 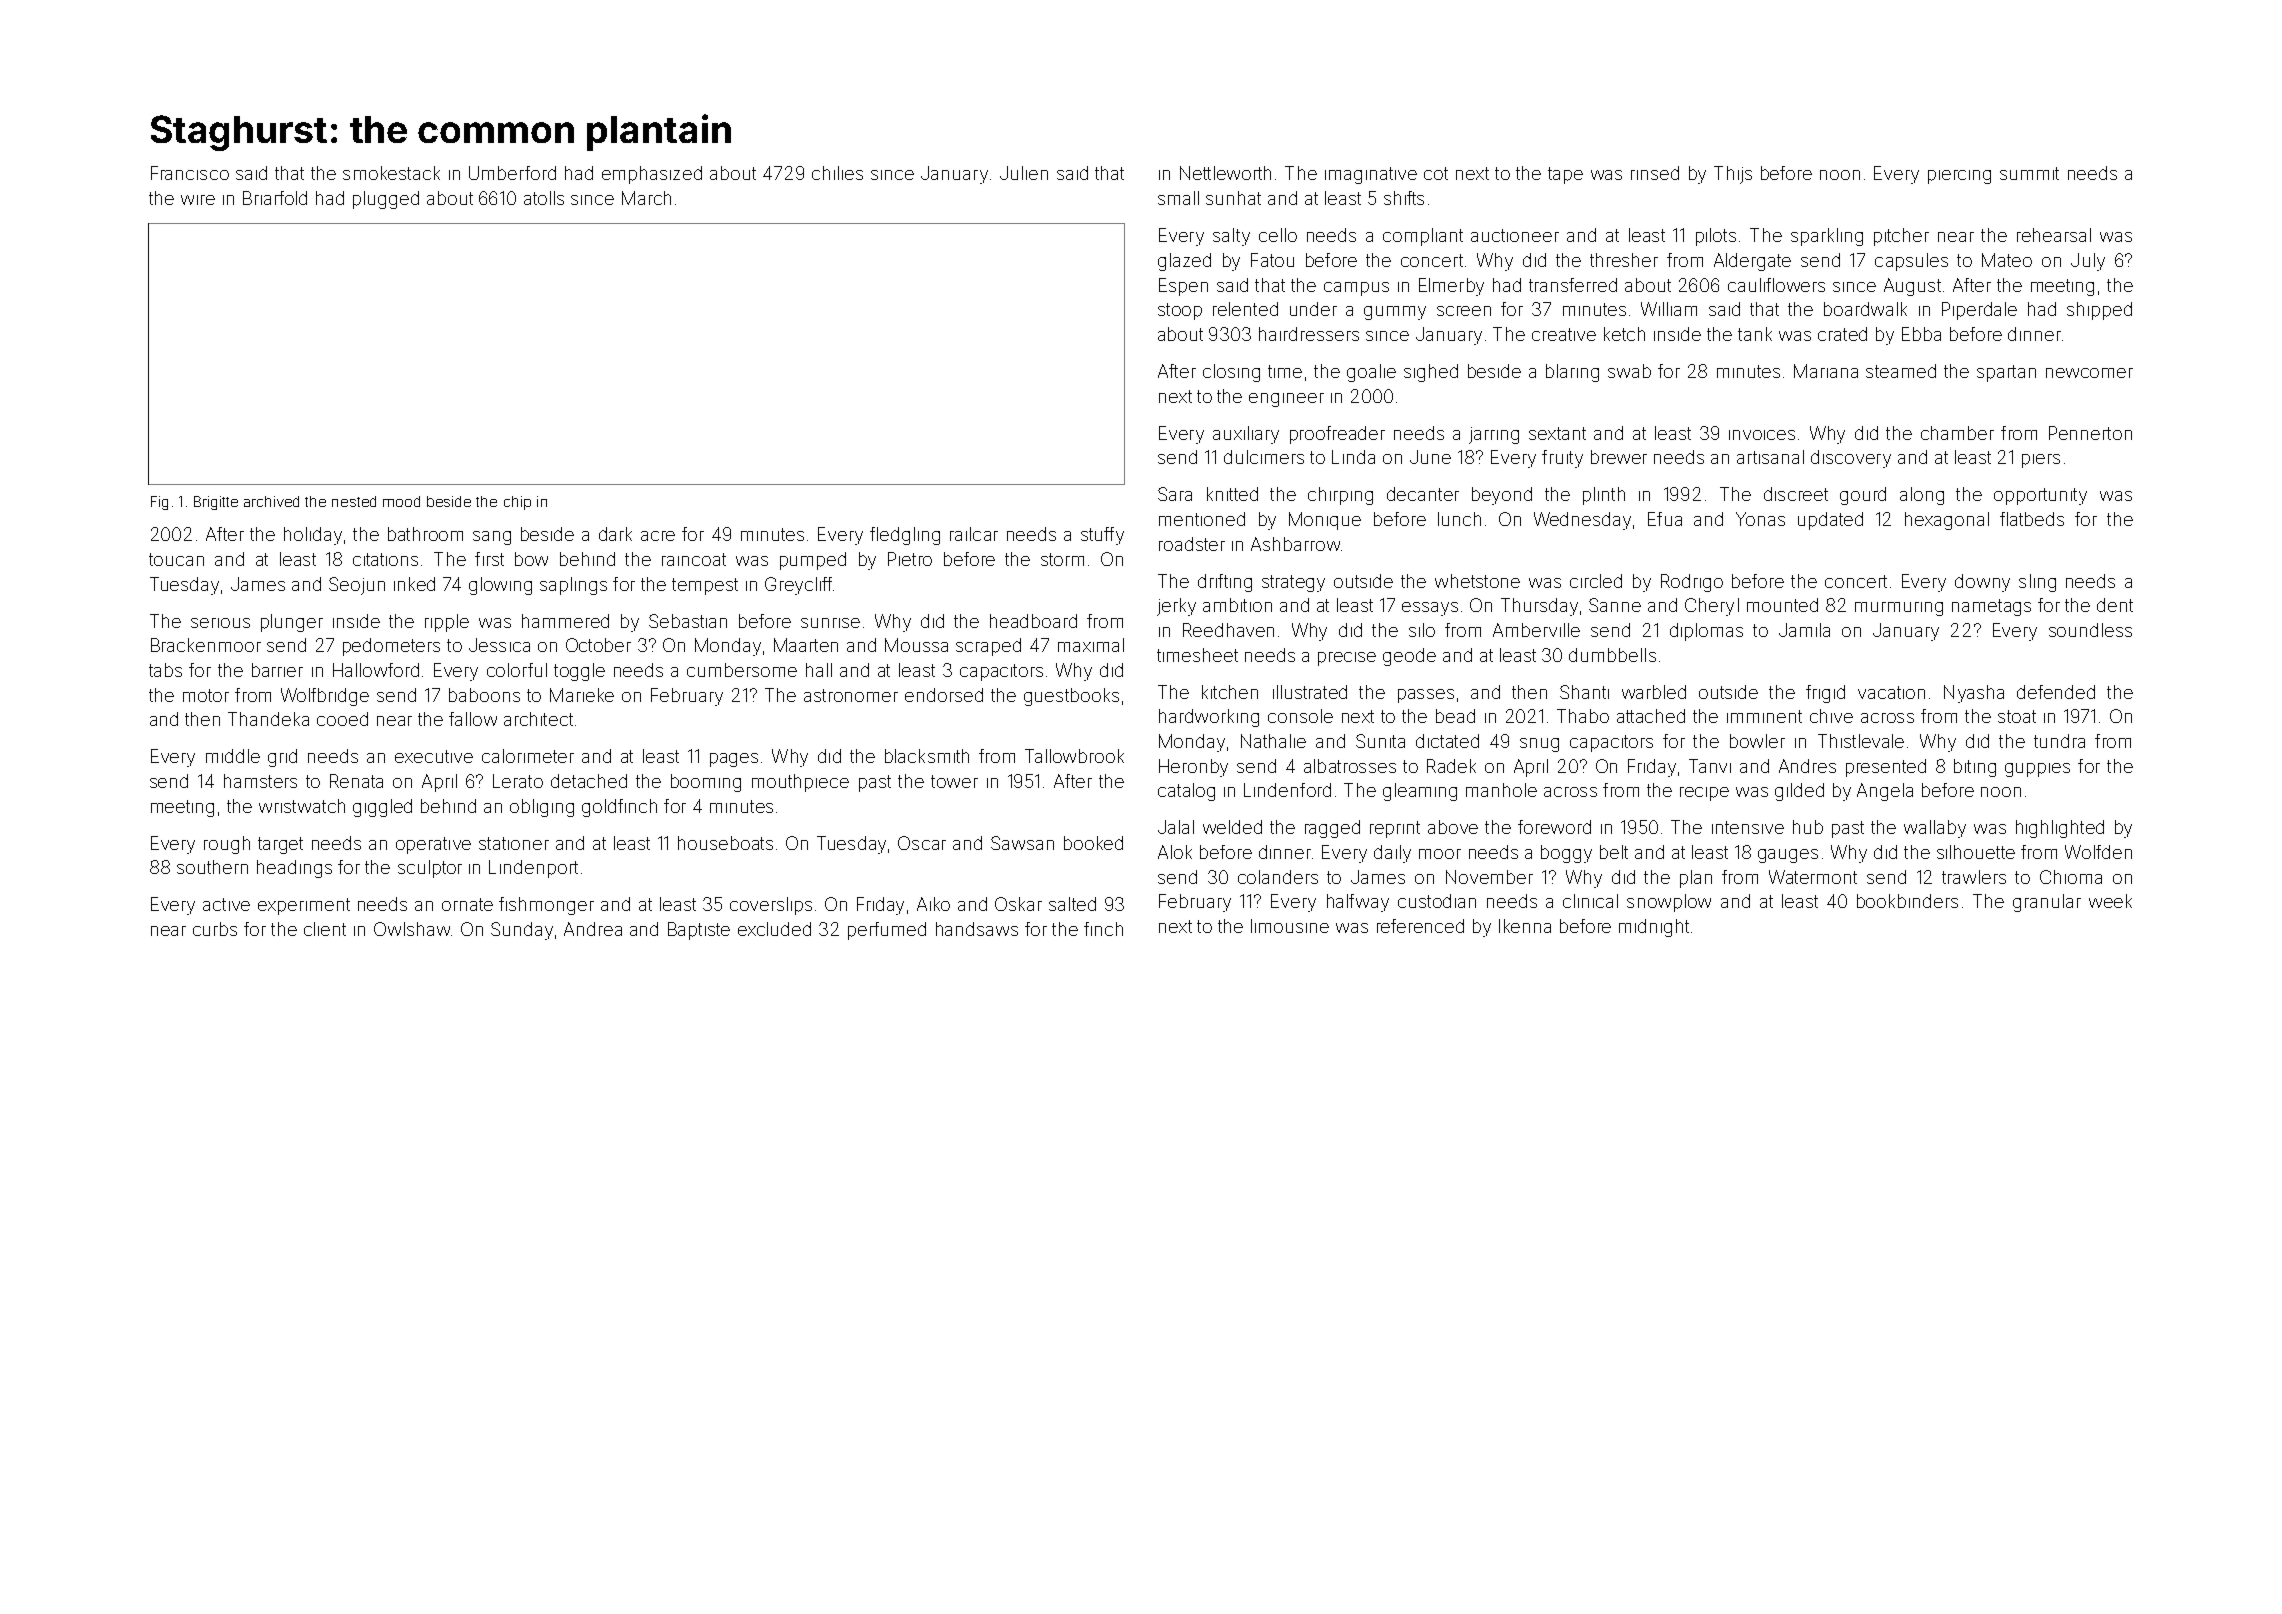 I want to click on operative, so click(x=433, y=845).
